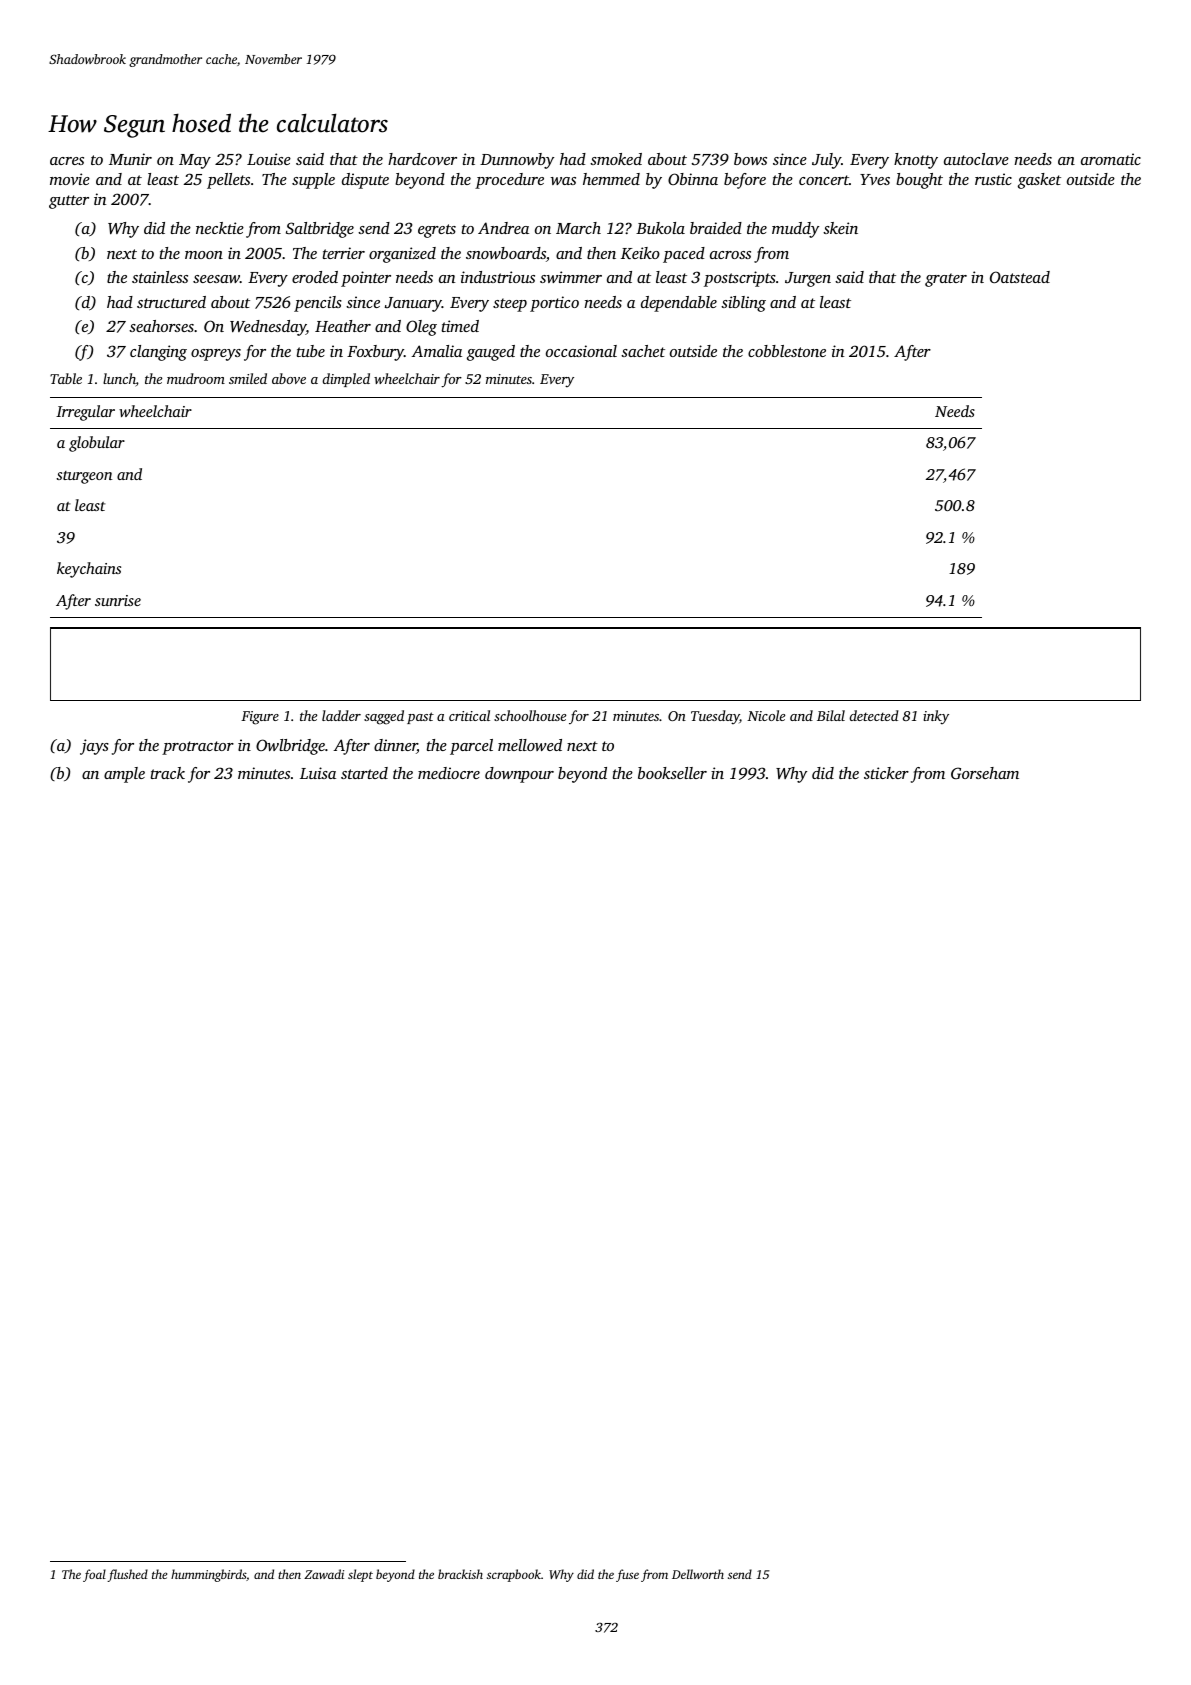  What do you see at coordinates (715, 717) in the page?
I see `Tuesday` at bounding box center [715, 717].
